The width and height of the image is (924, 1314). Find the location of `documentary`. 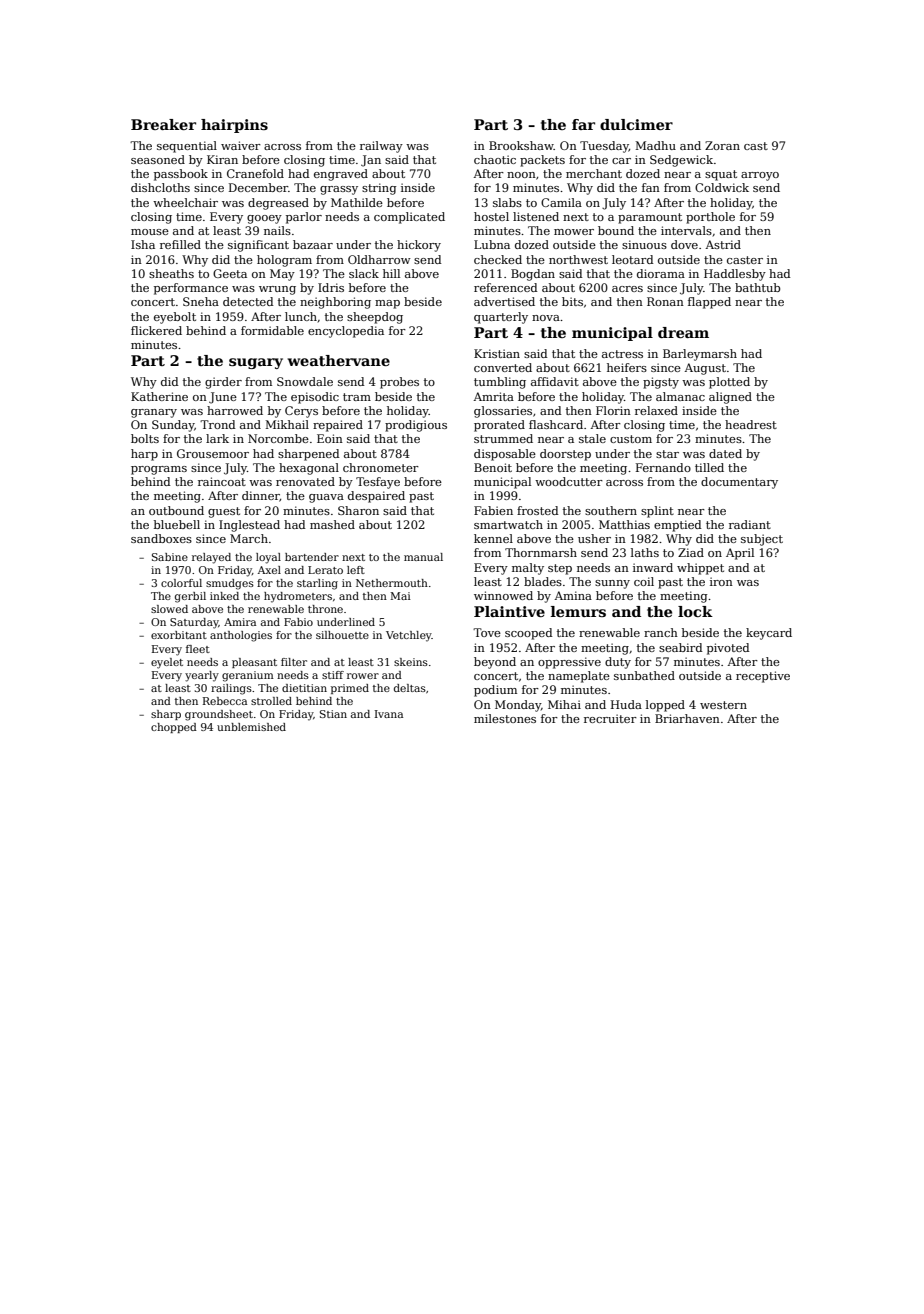

documentary is located at coordinates (739, 483).
